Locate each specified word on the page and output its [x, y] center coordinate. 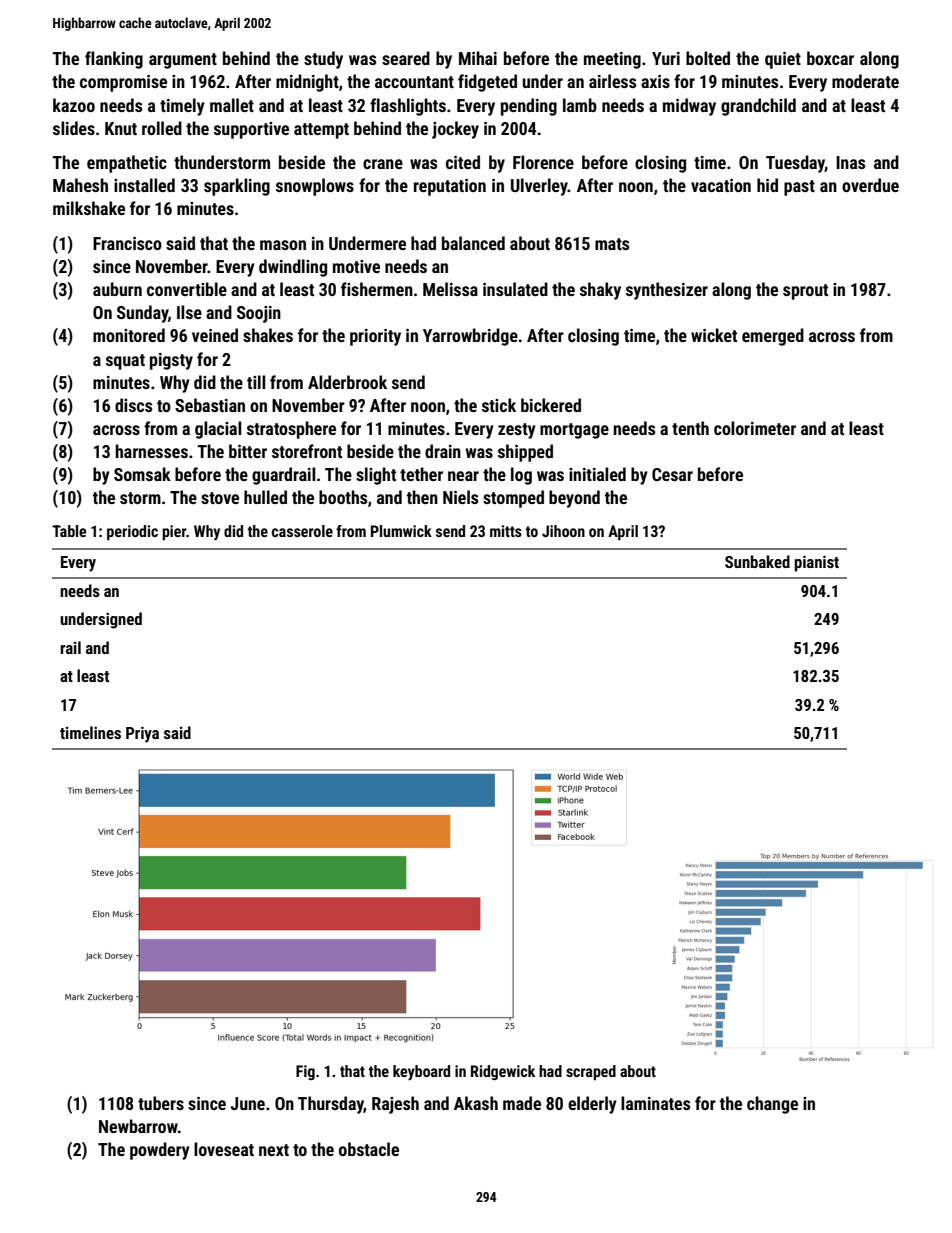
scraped [591, 1073]
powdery [160, 1151]
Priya [142, 734]
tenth [690, 428]
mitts [506, 531]
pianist [817, 563]
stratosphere [291, 430]
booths [343, 497]
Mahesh [80, 185]
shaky [600, 291]
